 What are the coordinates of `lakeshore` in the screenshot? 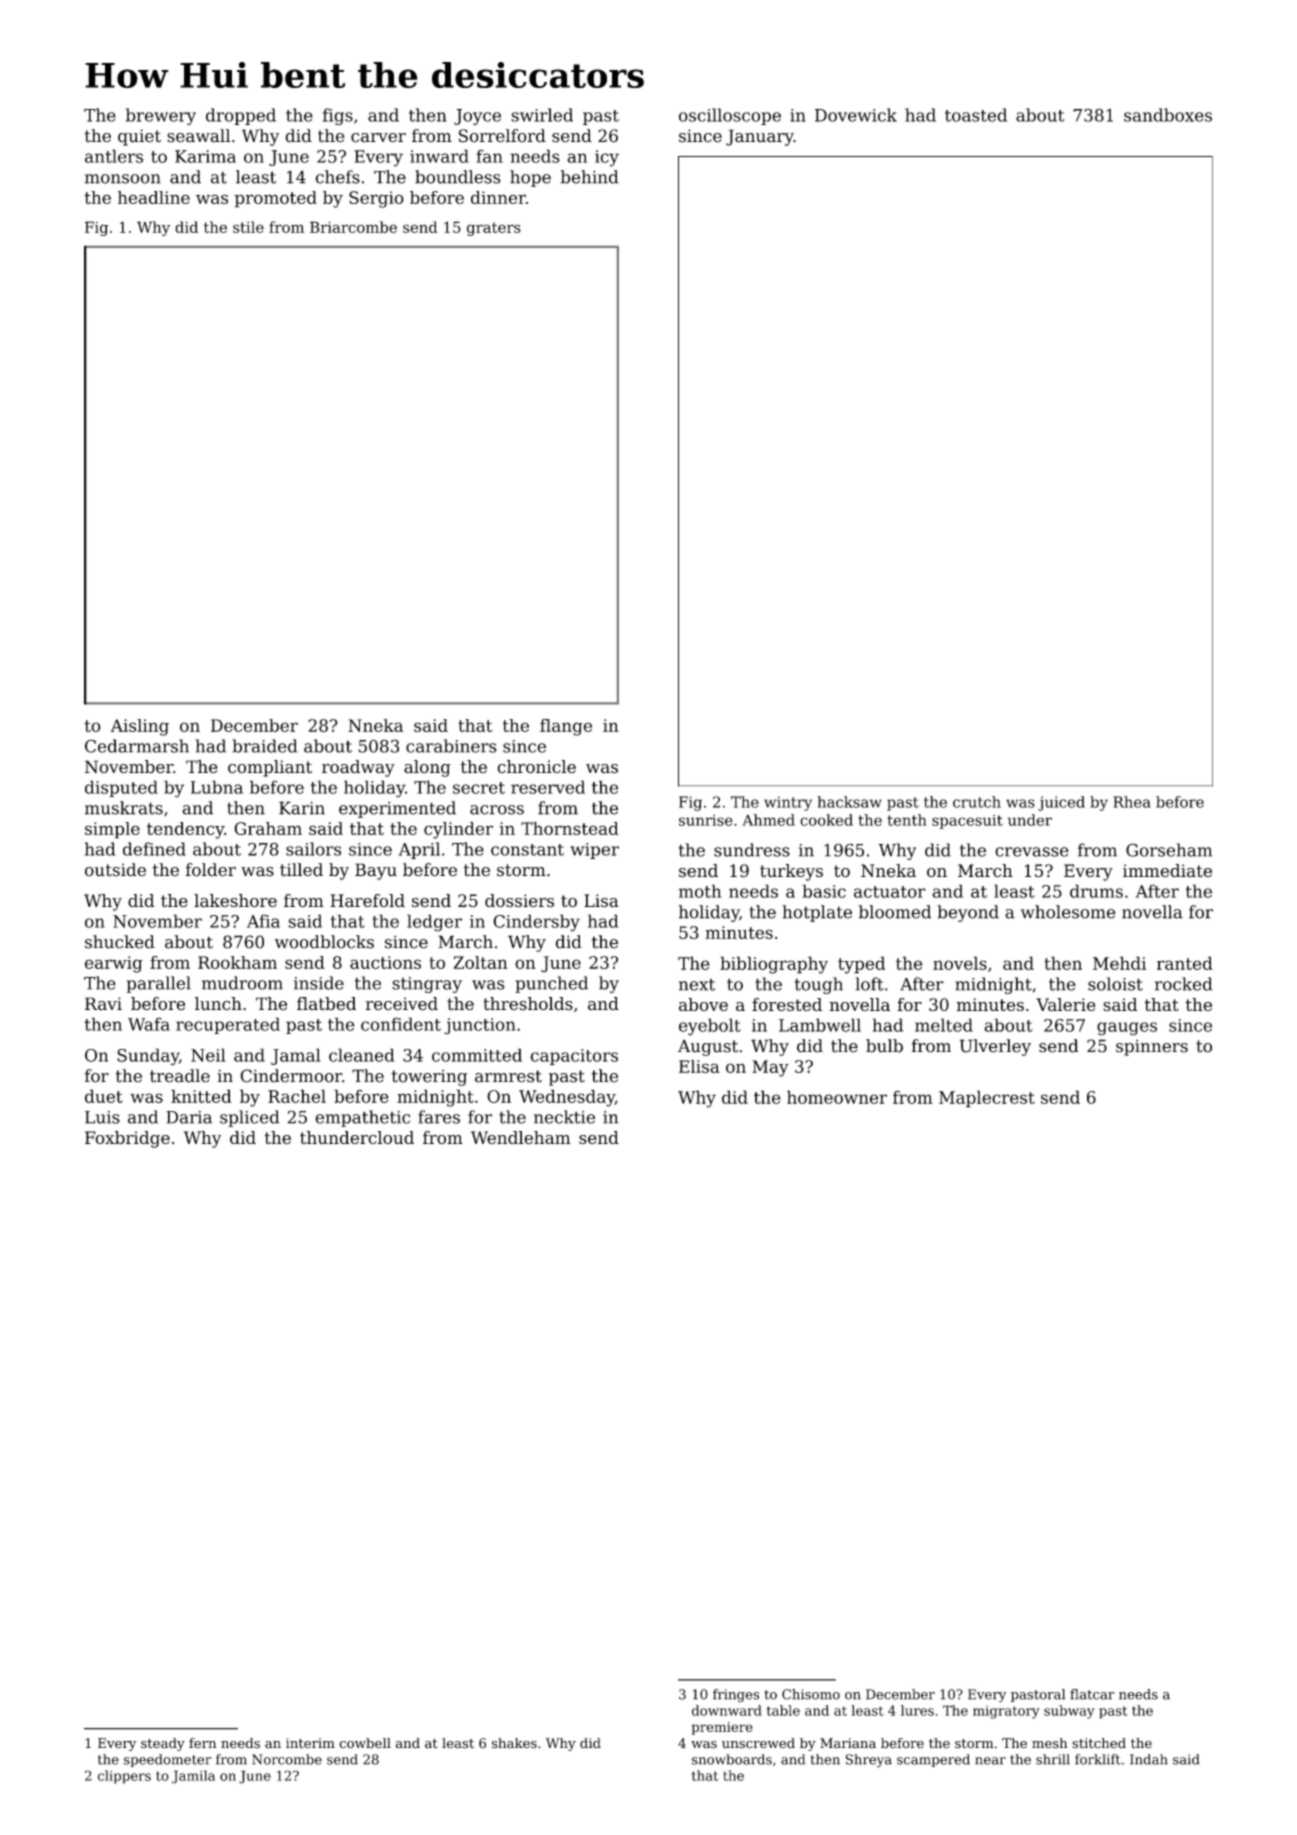 It's located at (235, 901).
